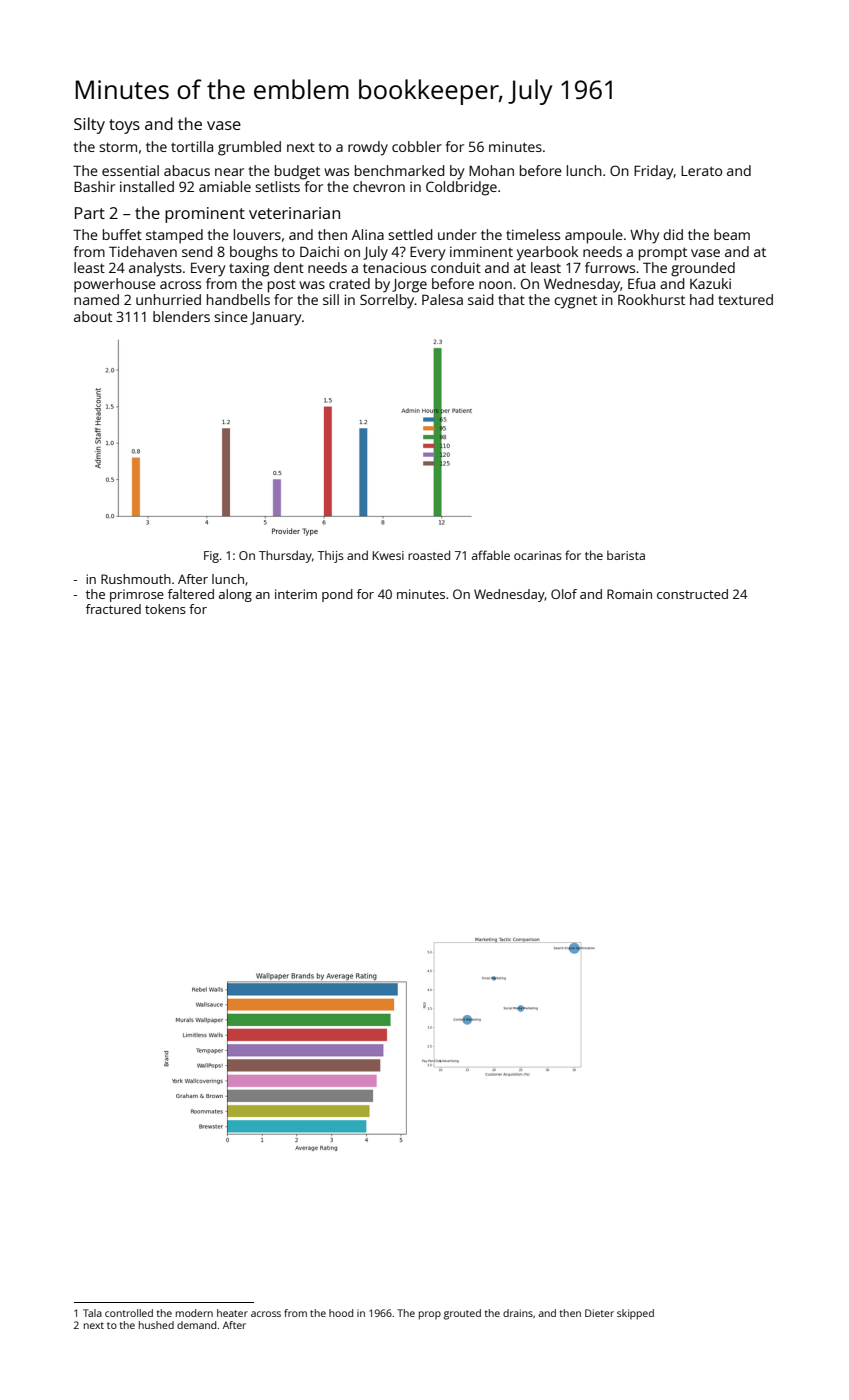 Image resolution: width=849 pixels, height=1400 pixels. Describe the element at coordinates (429, 555) in the document. I see `roasted` at that location.
